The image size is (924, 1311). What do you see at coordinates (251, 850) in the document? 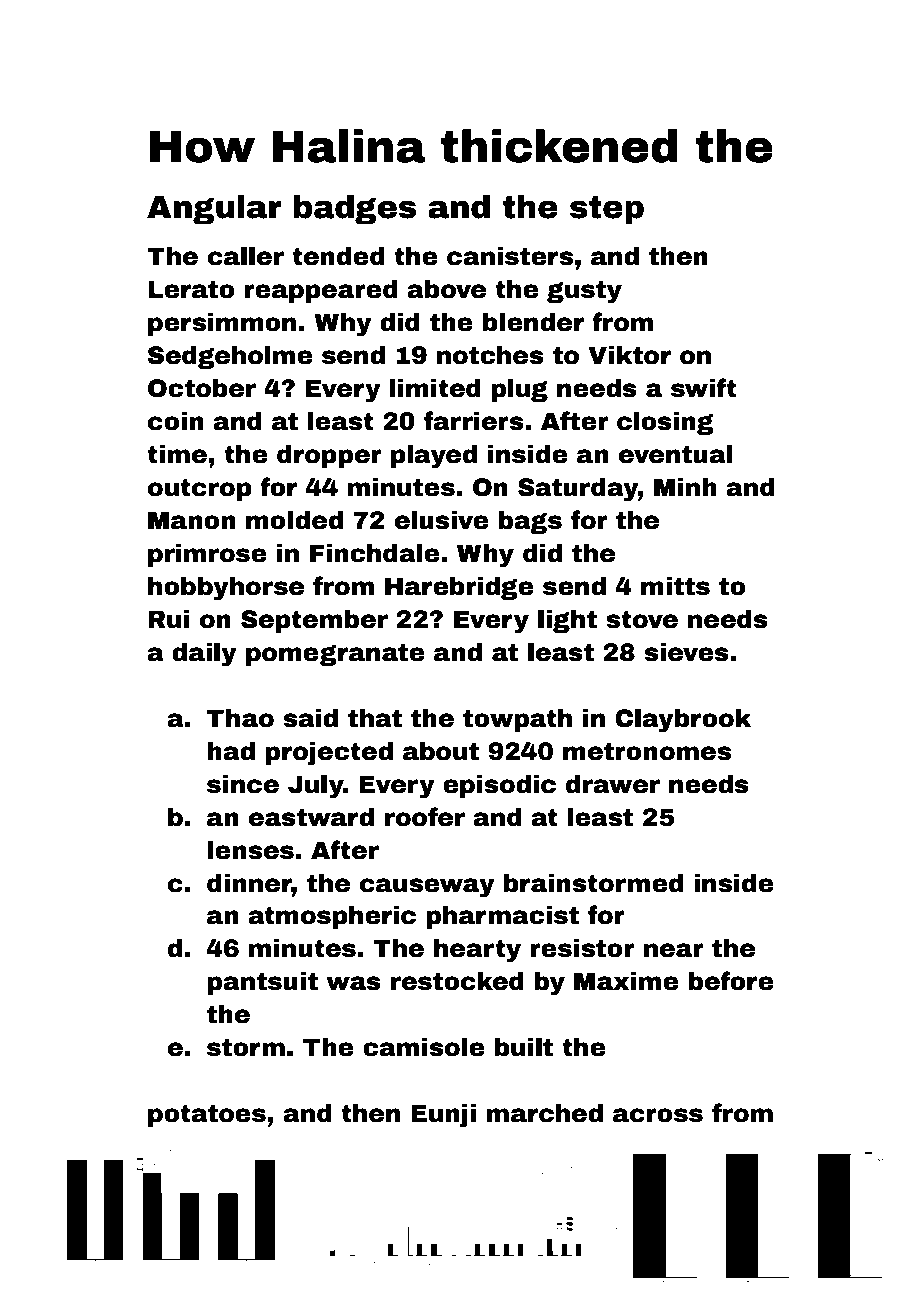
I see `lenses` at bounding box center [251, 850].
